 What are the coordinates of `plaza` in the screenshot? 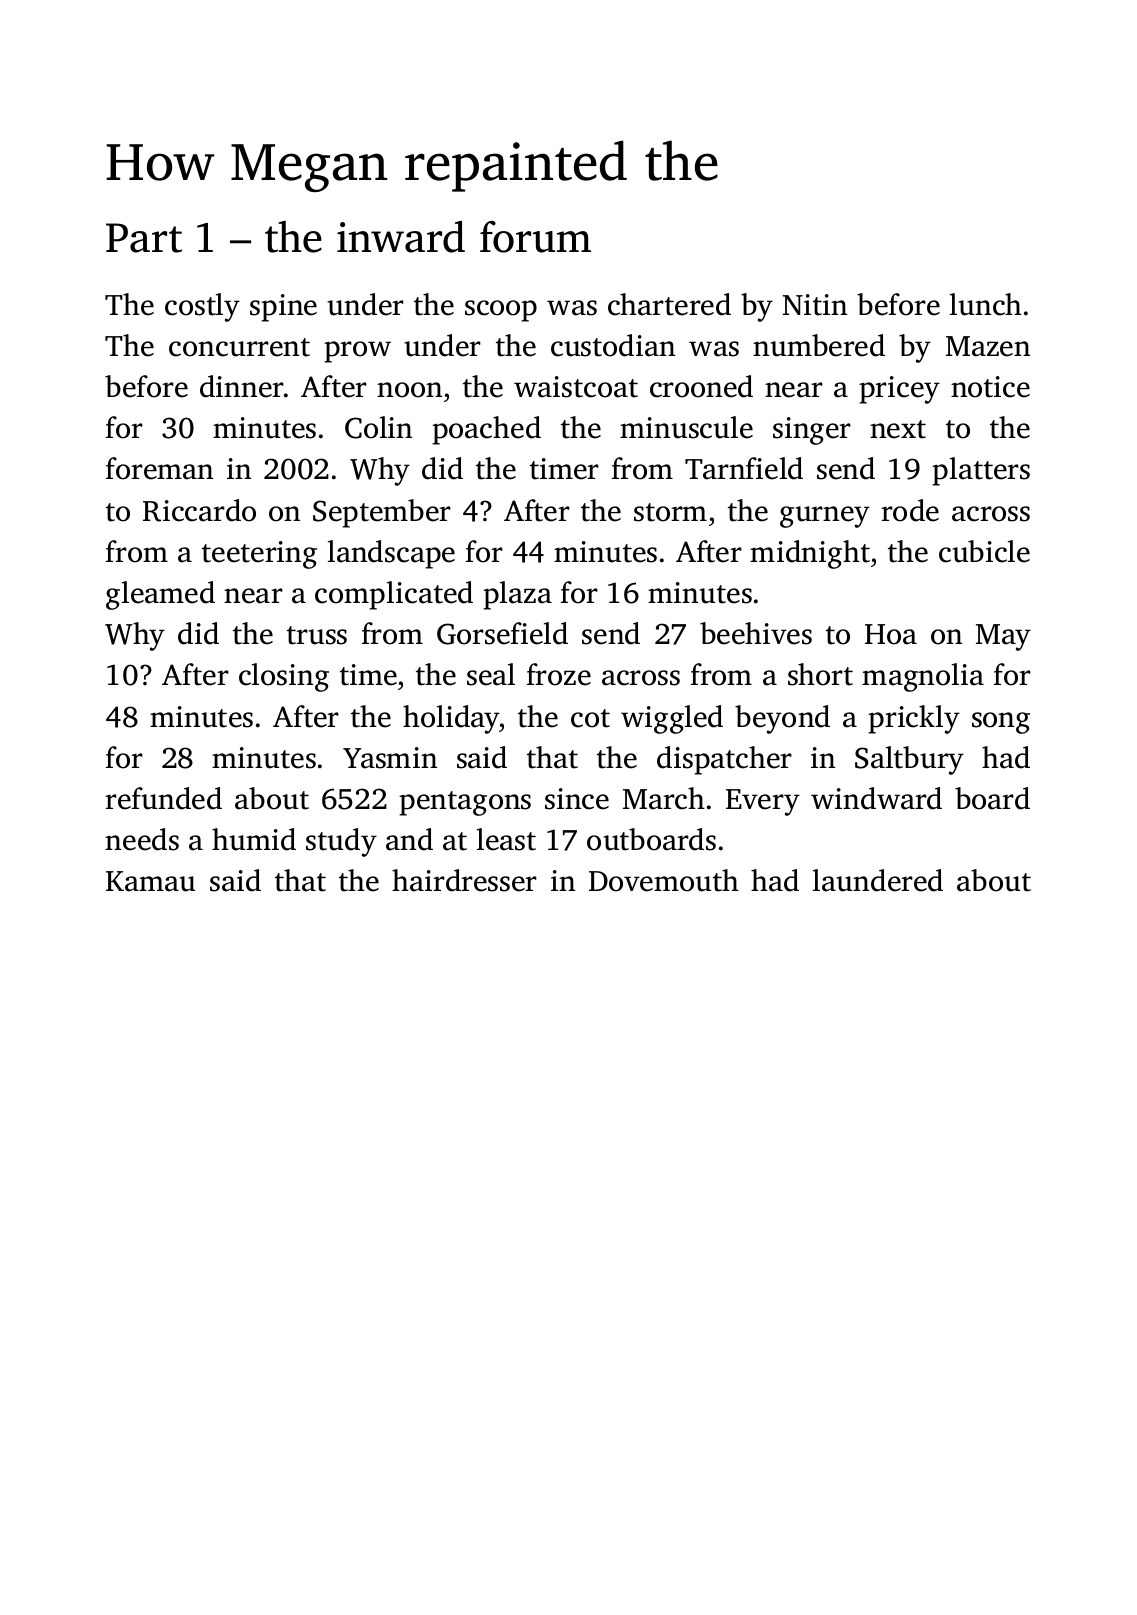 It's located at (517, 595).
